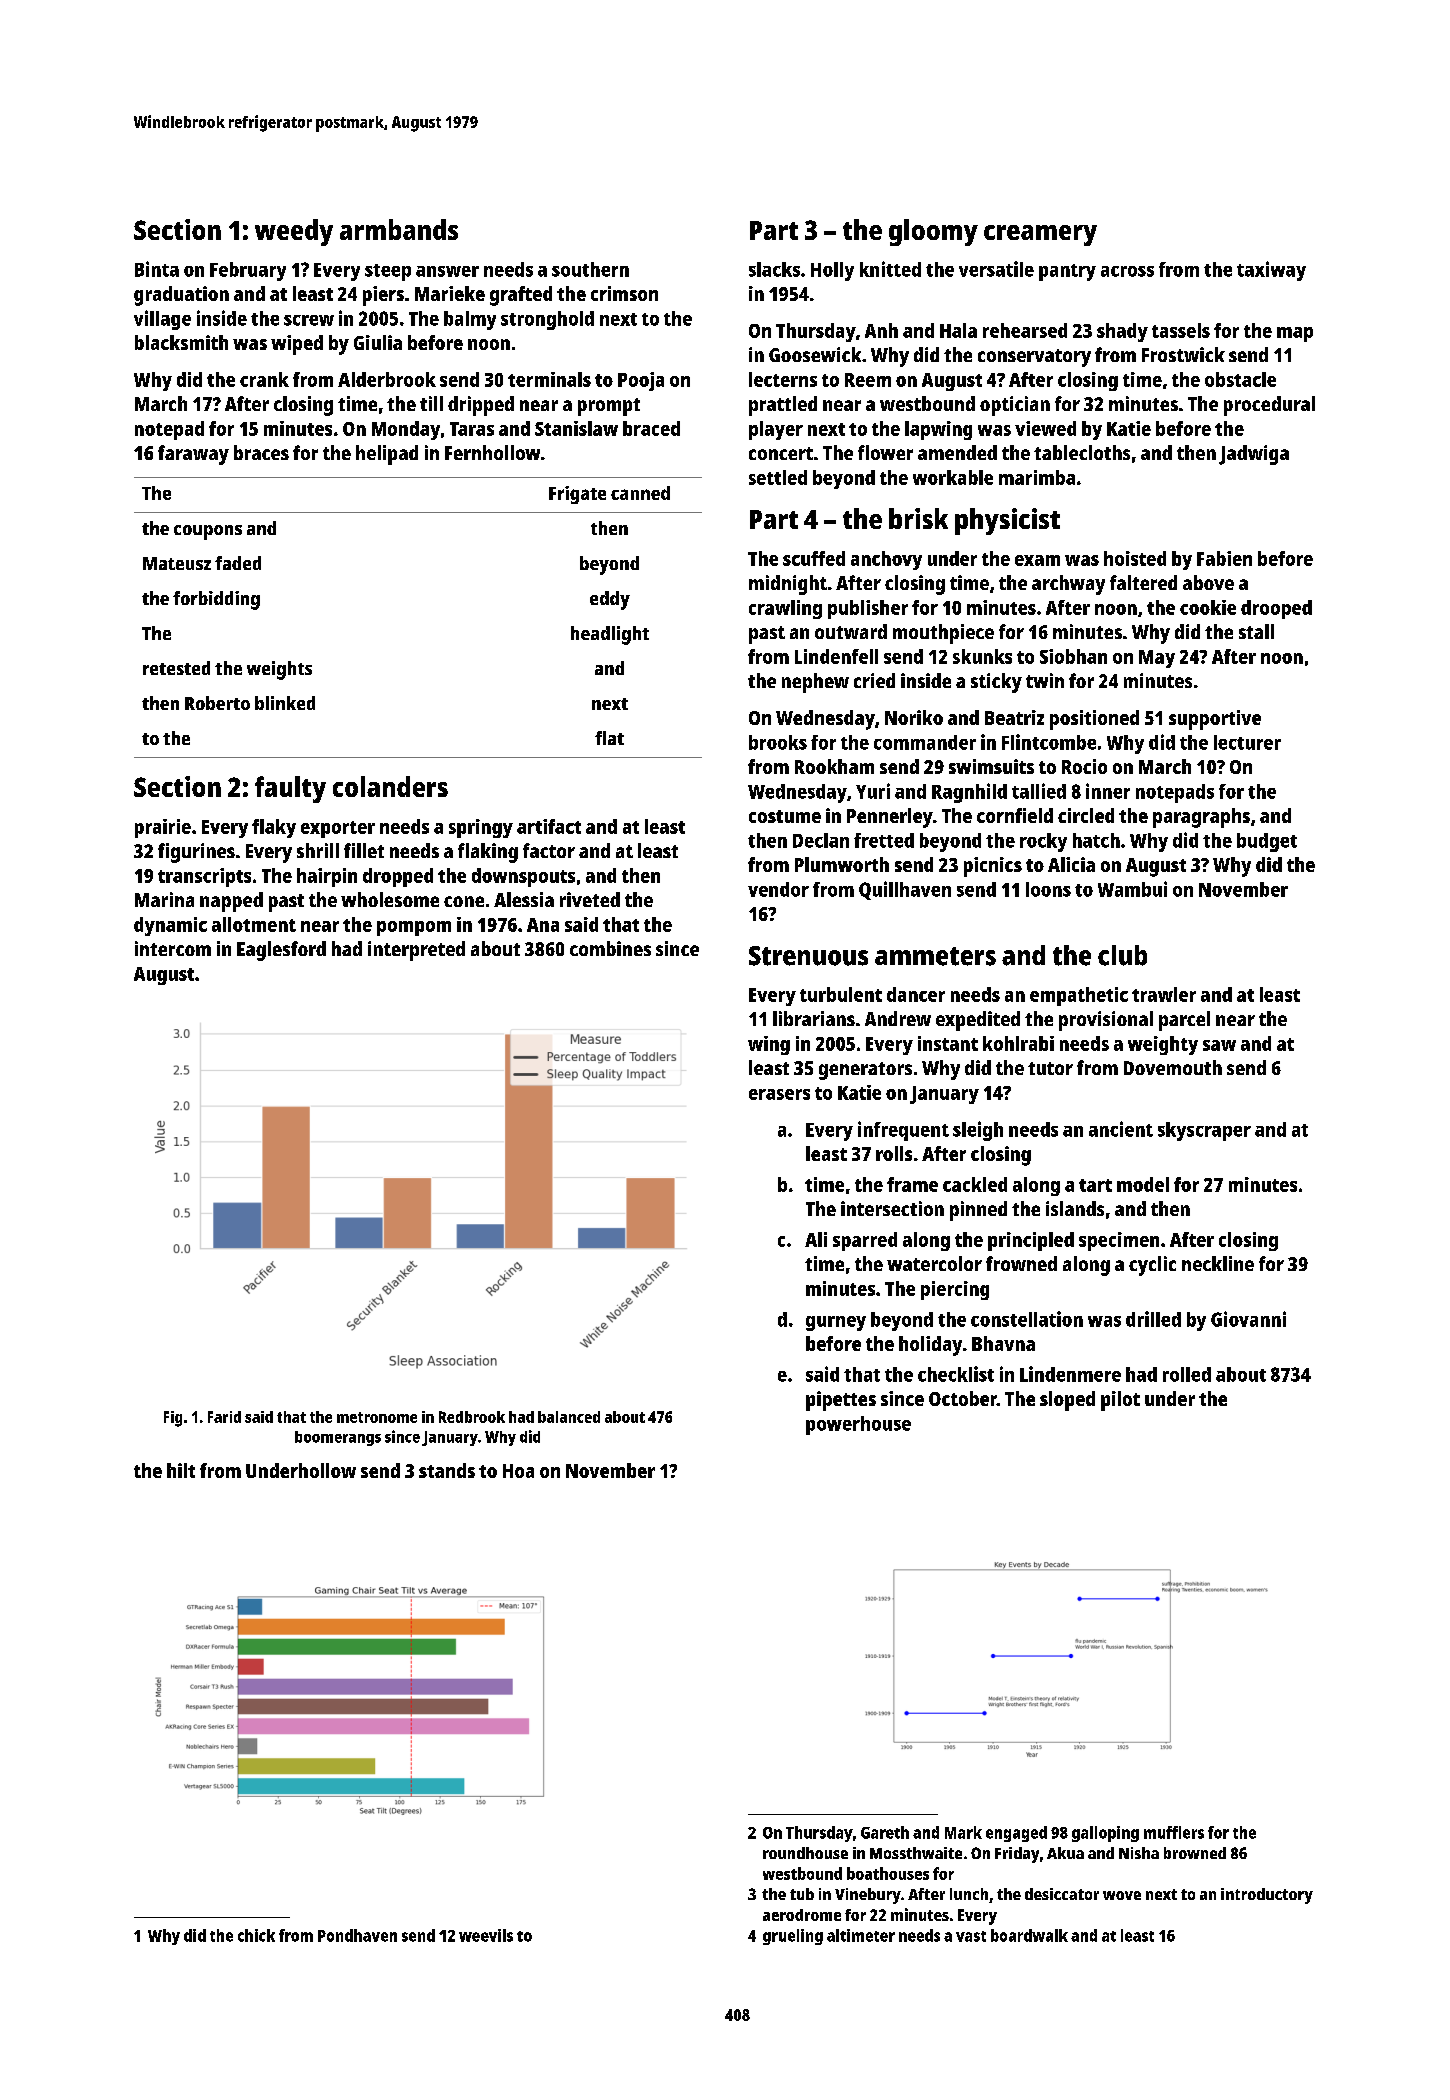  What do you see at coordinates (290, 789) in the image?
I see `faulty` at bounding box center [290, 789].
